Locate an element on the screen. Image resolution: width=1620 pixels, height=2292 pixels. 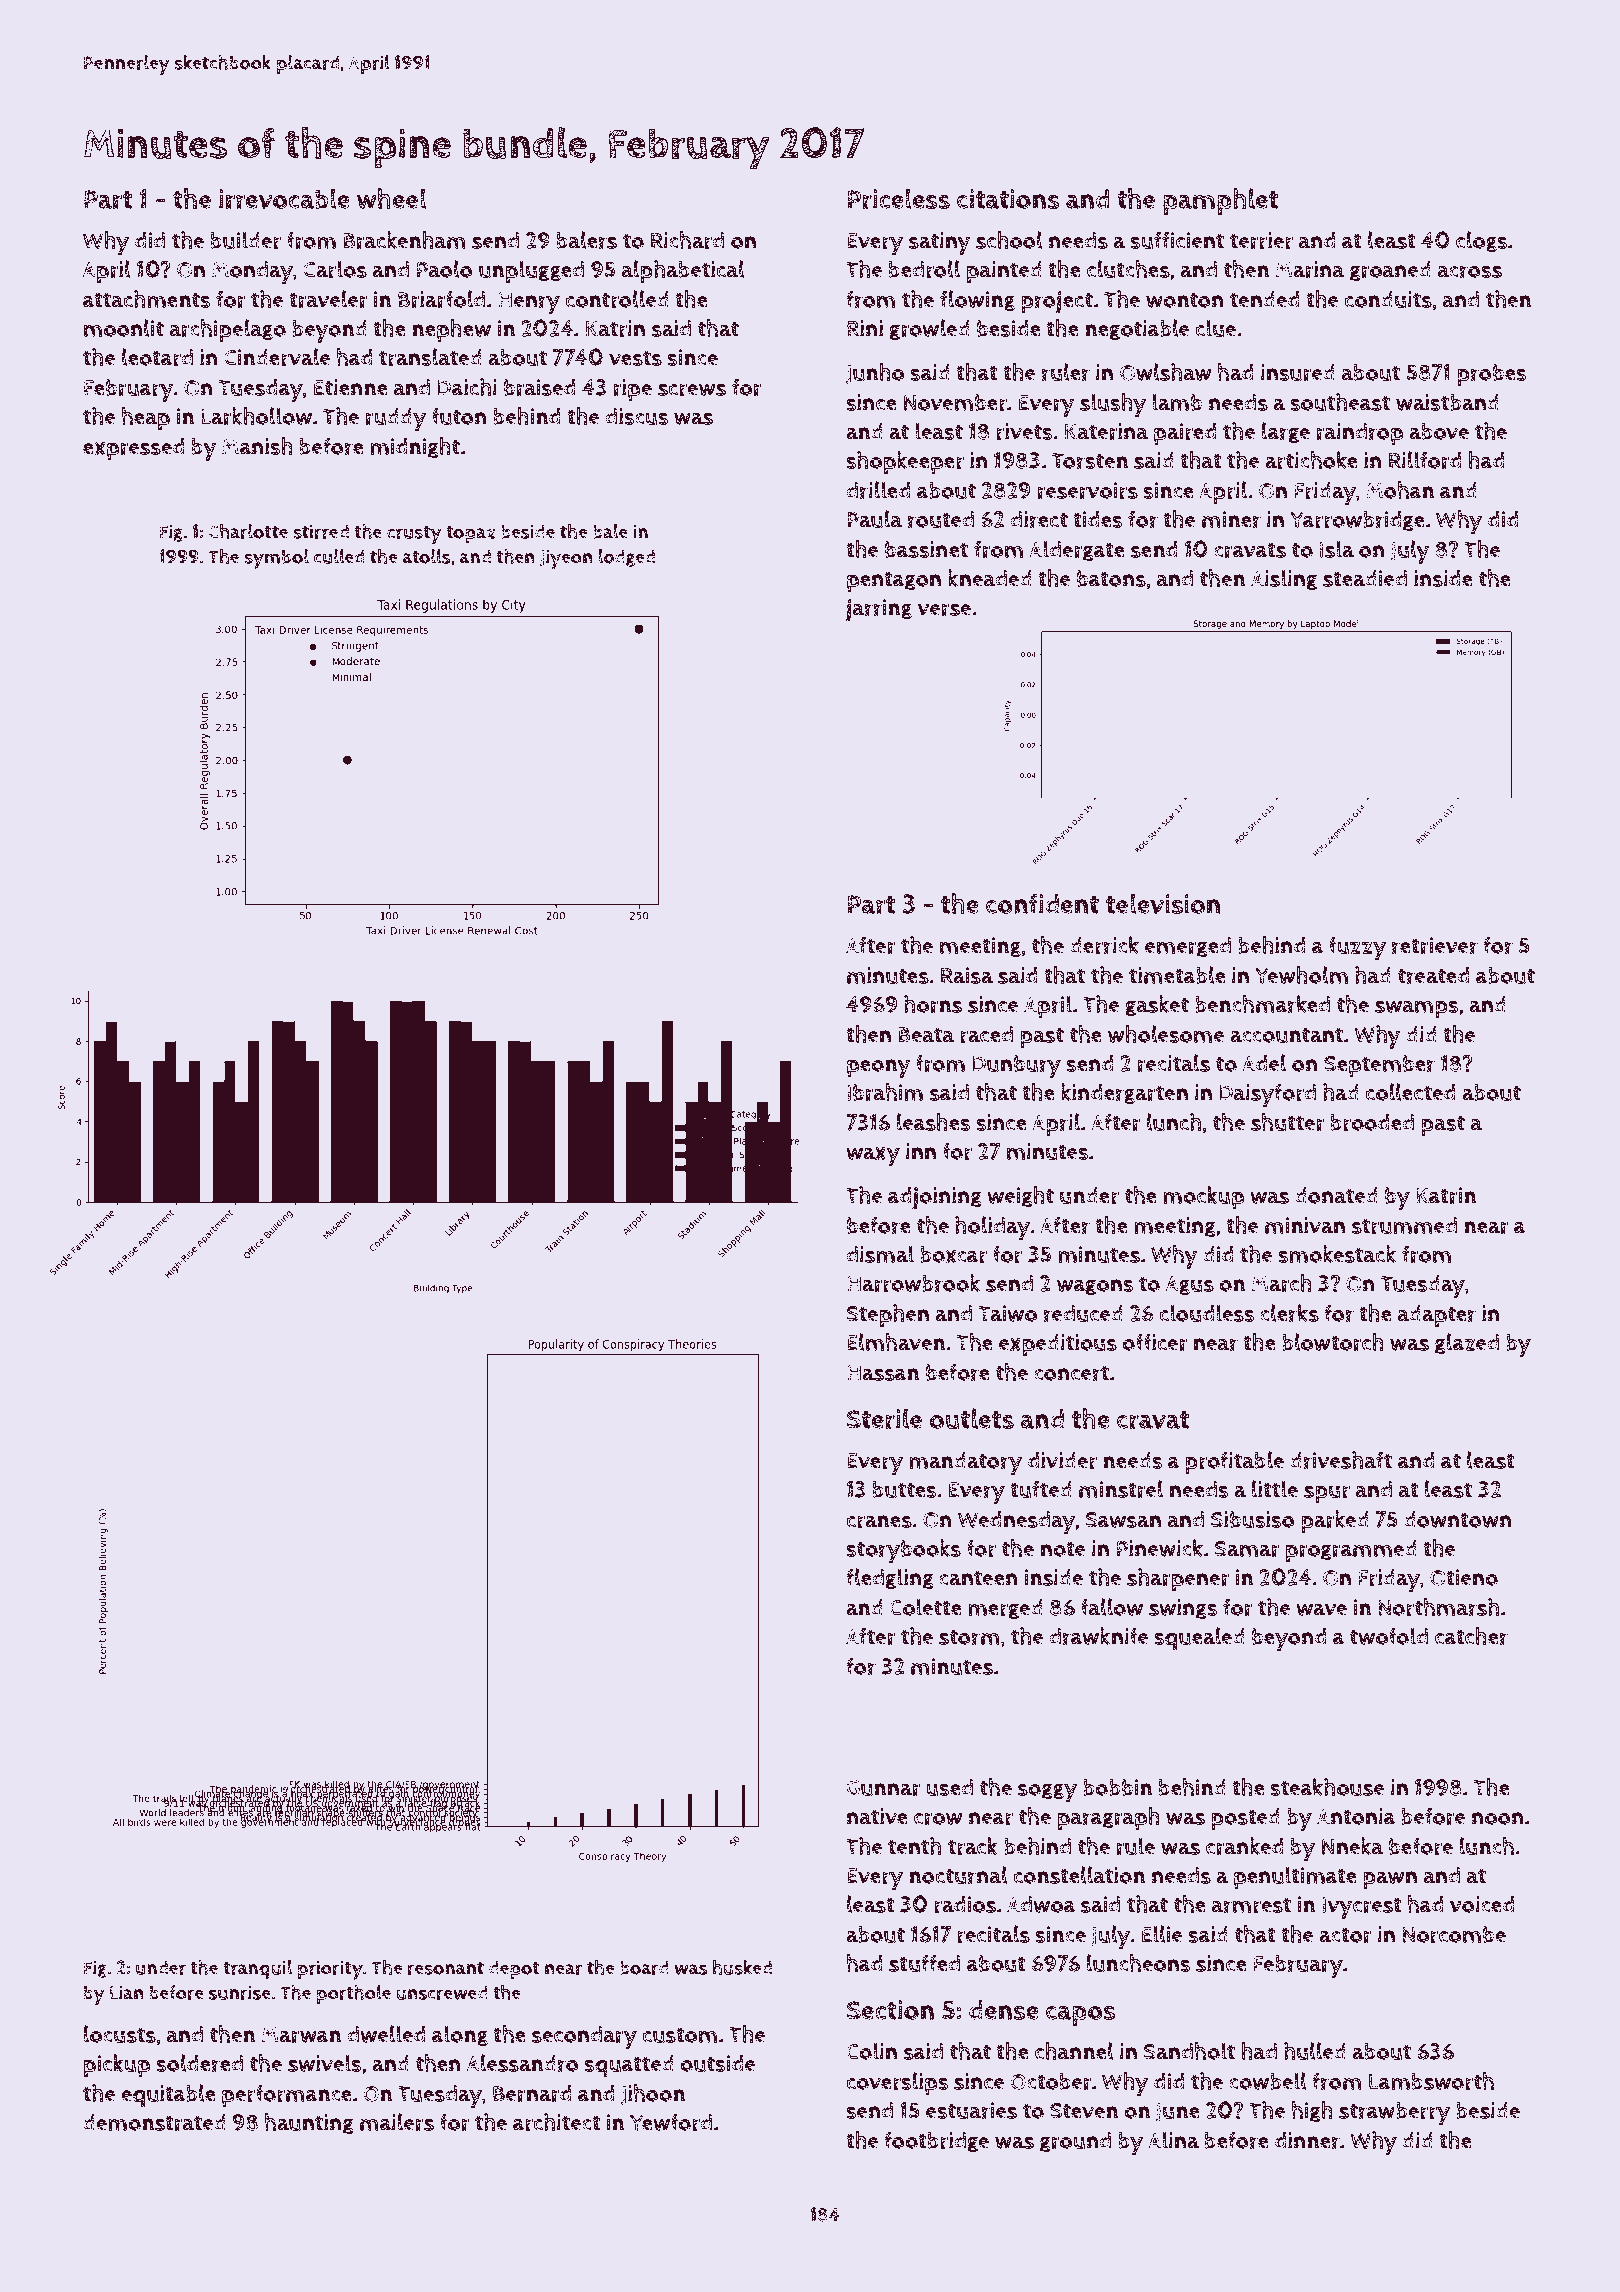
pamphlet is located at coordinates (1220, 202).
